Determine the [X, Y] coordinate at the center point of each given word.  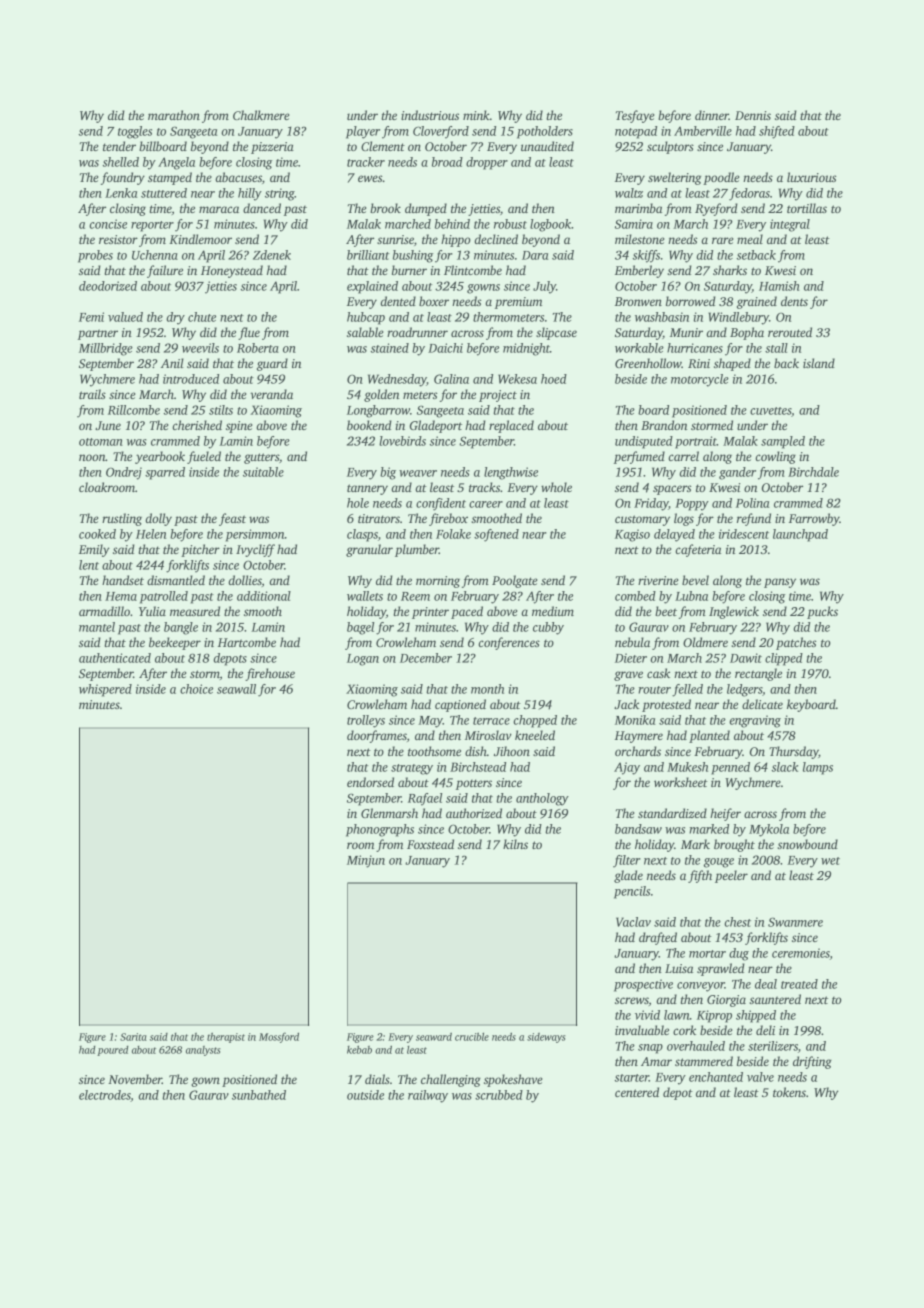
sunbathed [259, 1095]
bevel [695, 580]
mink [476, 115]
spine [239, 427]
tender [119, 146]
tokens [789, 1092]
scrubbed [499, 1095]
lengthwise [511, 473]
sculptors [670, 147]
